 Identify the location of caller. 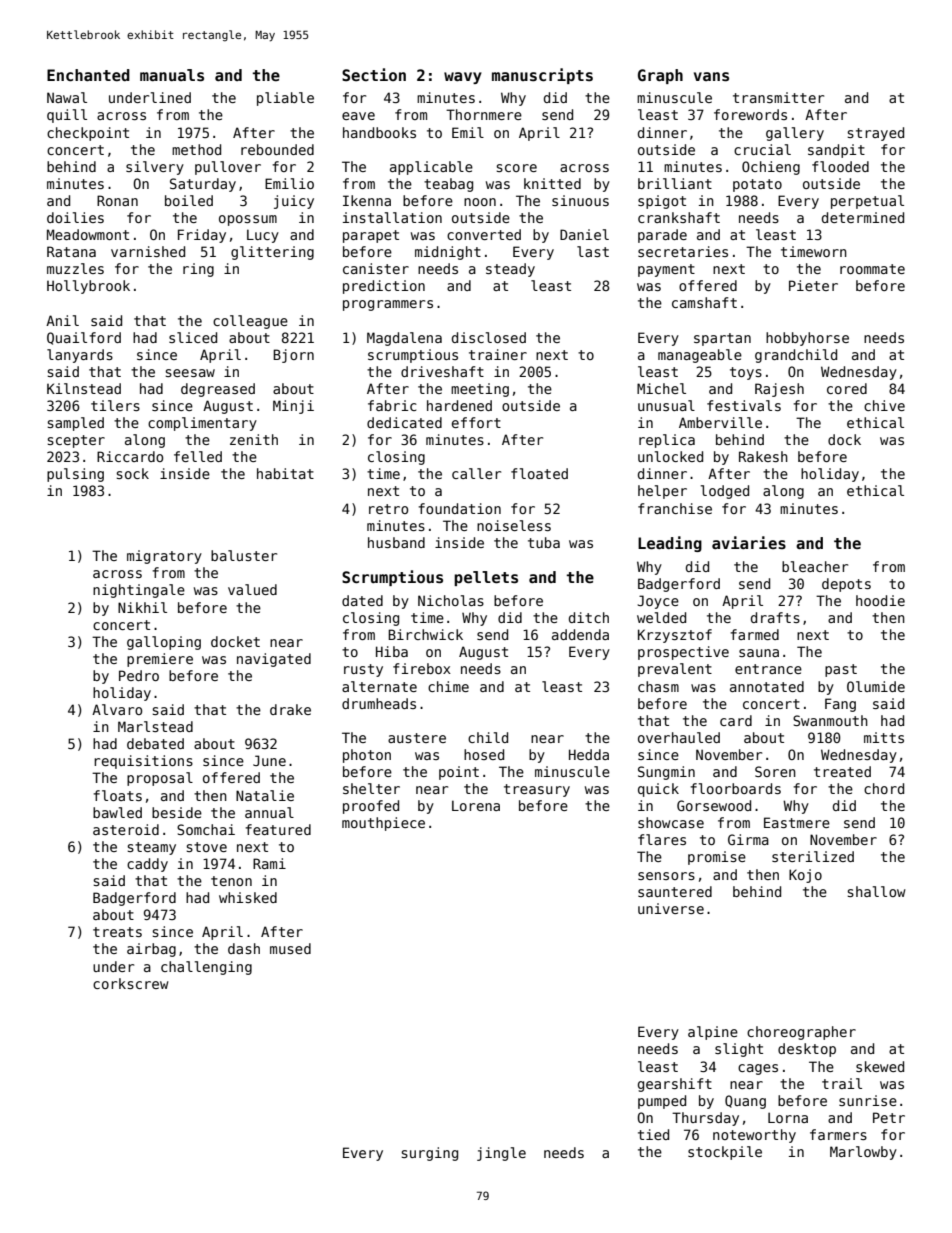
(476, 473).
